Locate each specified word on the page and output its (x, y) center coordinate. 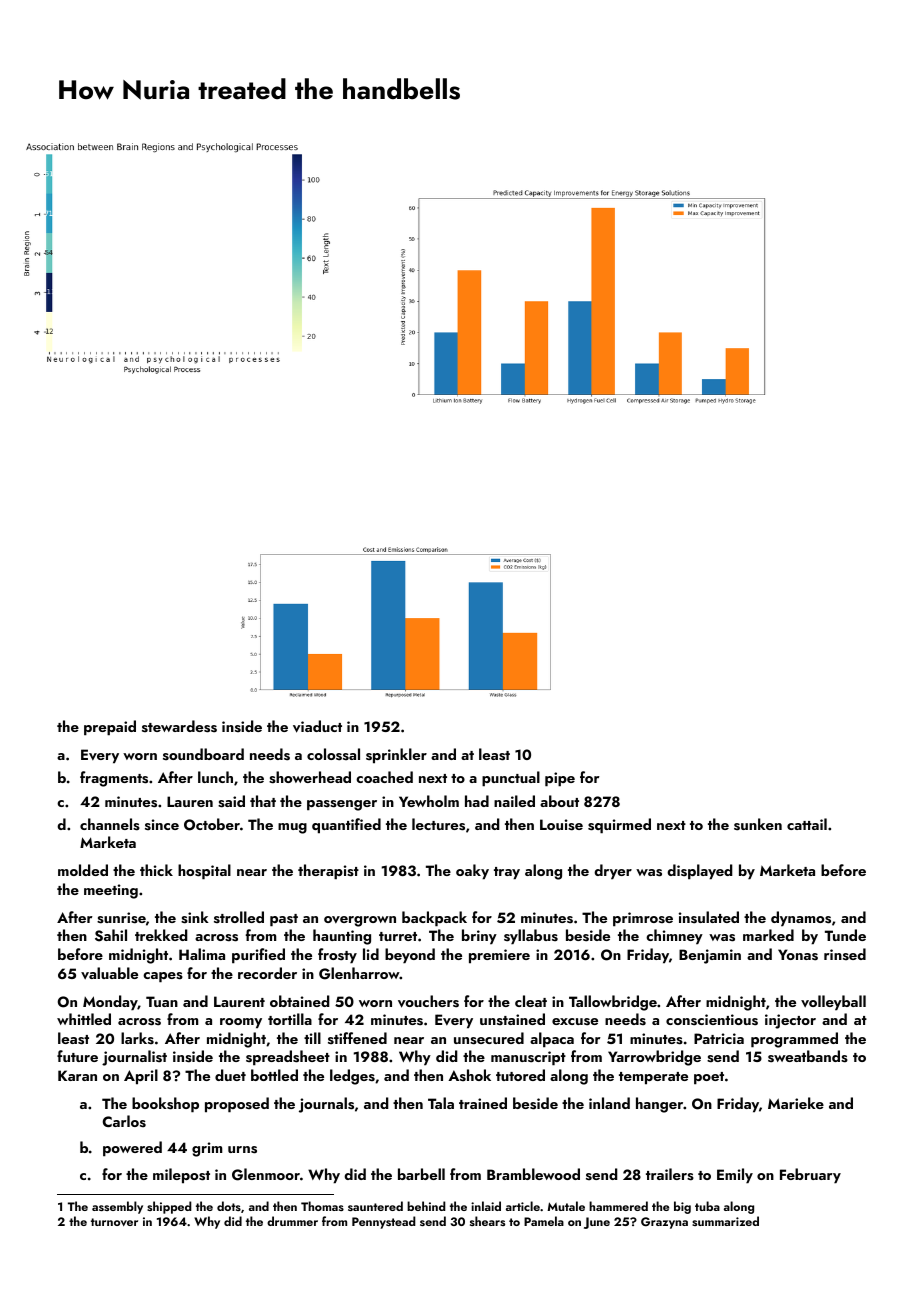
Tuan (162, 1001)
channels (110, 824)
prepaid (110, 728)
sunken (758, 824)
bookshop (165, 1105)
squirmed (619, 826)
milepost (181, 1176)
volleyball (833, 1003)
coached (384, 777)
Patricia (719, 1038)
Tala (441, 1103)
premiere (499, 956)
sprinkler (396, 756)
